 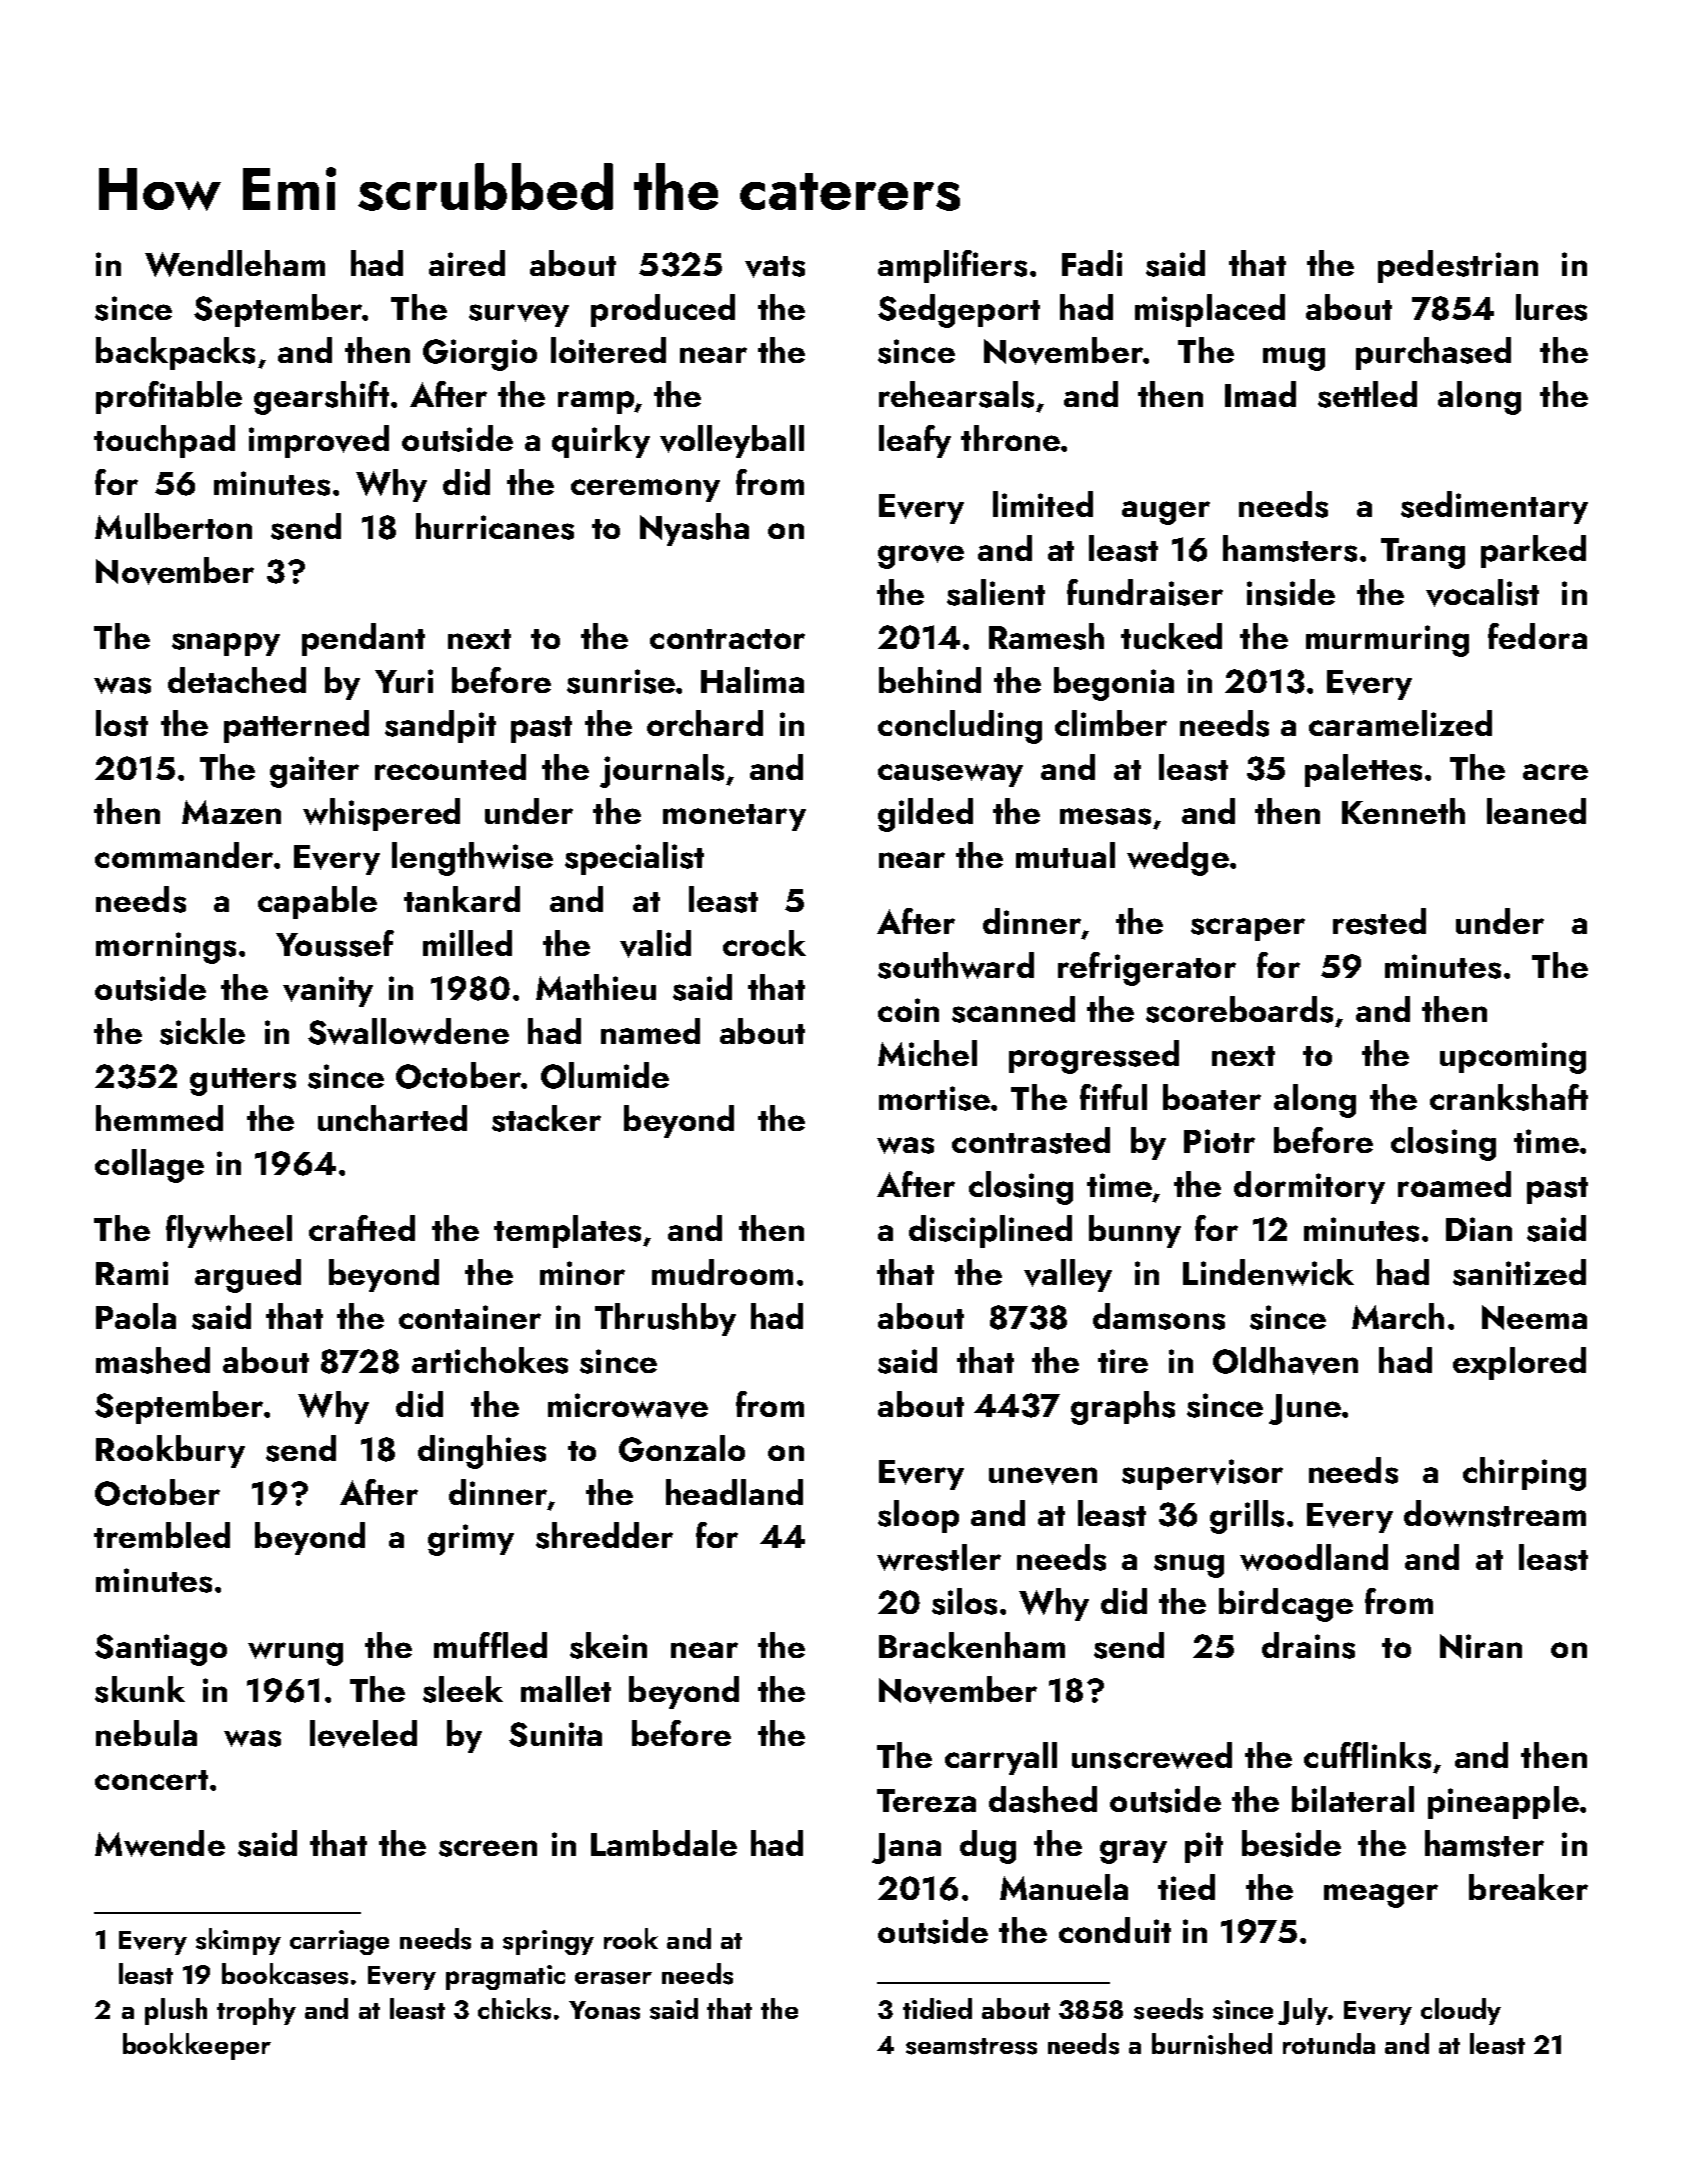 What do you see at coordinates (1367, 394) in the screenshot?
I see `settled` at bounding box center [1367, 394].
